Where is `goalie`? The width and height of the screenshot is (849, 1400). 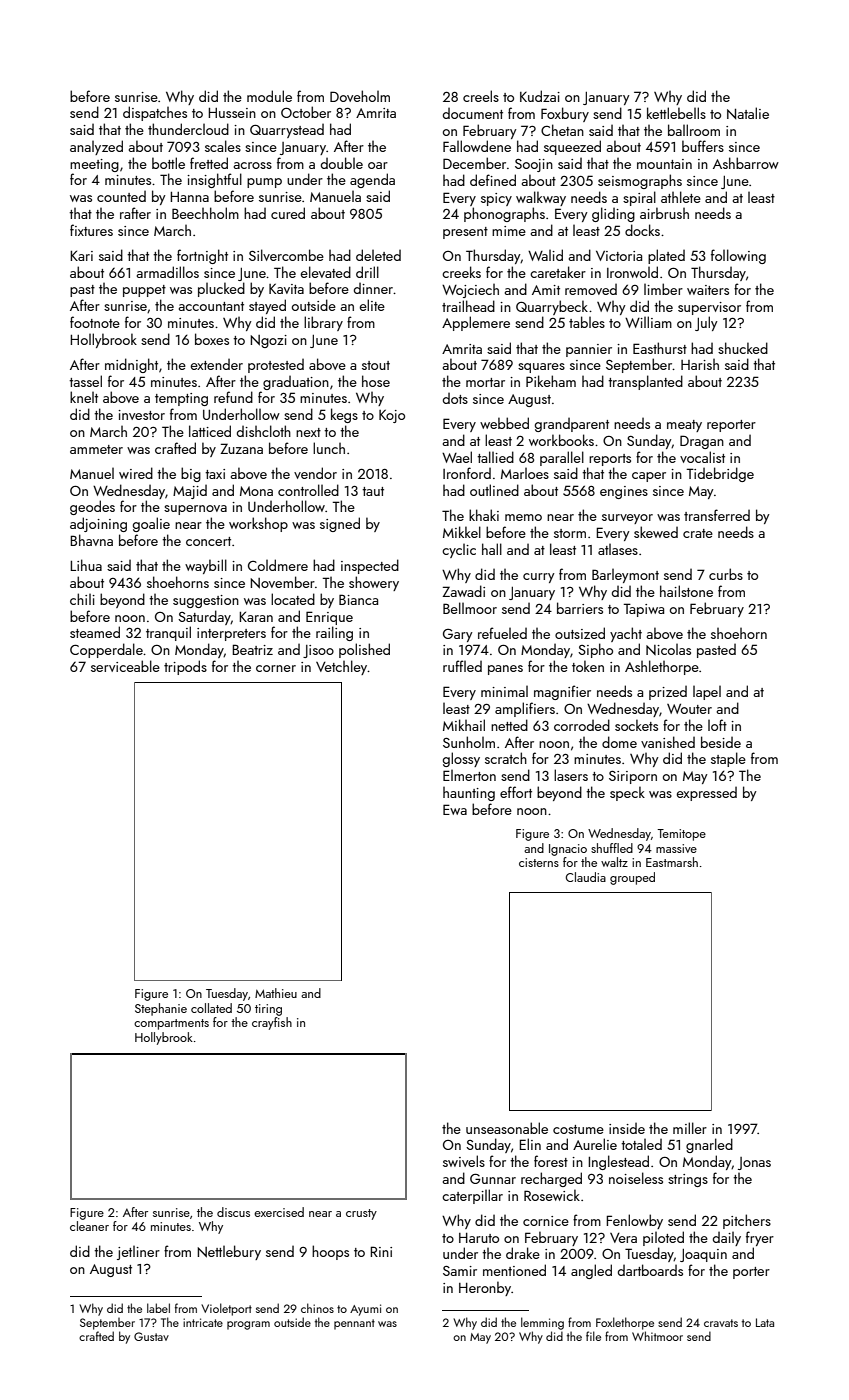 goalie is located at coordinates (151, 524).
